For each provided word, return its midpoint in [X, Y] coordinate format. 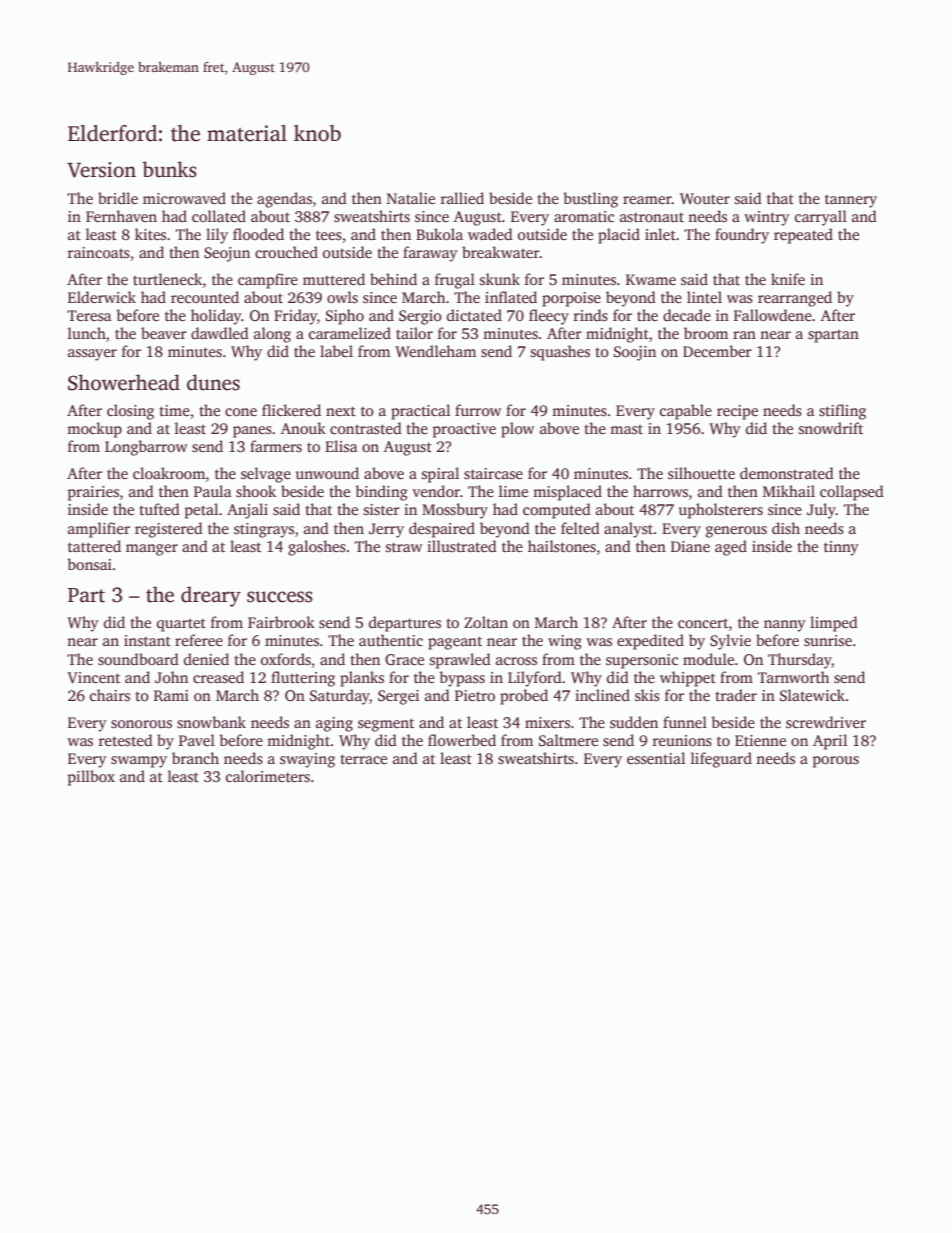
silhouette [701, 473]
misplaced [567, 493]
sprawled [460, 661]
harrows [660, 491]
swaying [307, 760]
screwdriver [826, 722]
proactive [464, 430]
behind [393, 279]
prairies [93, 493]
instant [147, 640]
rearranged [795, 299]
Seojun [227, 254]
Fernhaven [121, 216]
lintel [704, 297]
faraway [430, 254]
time [174, 410]
